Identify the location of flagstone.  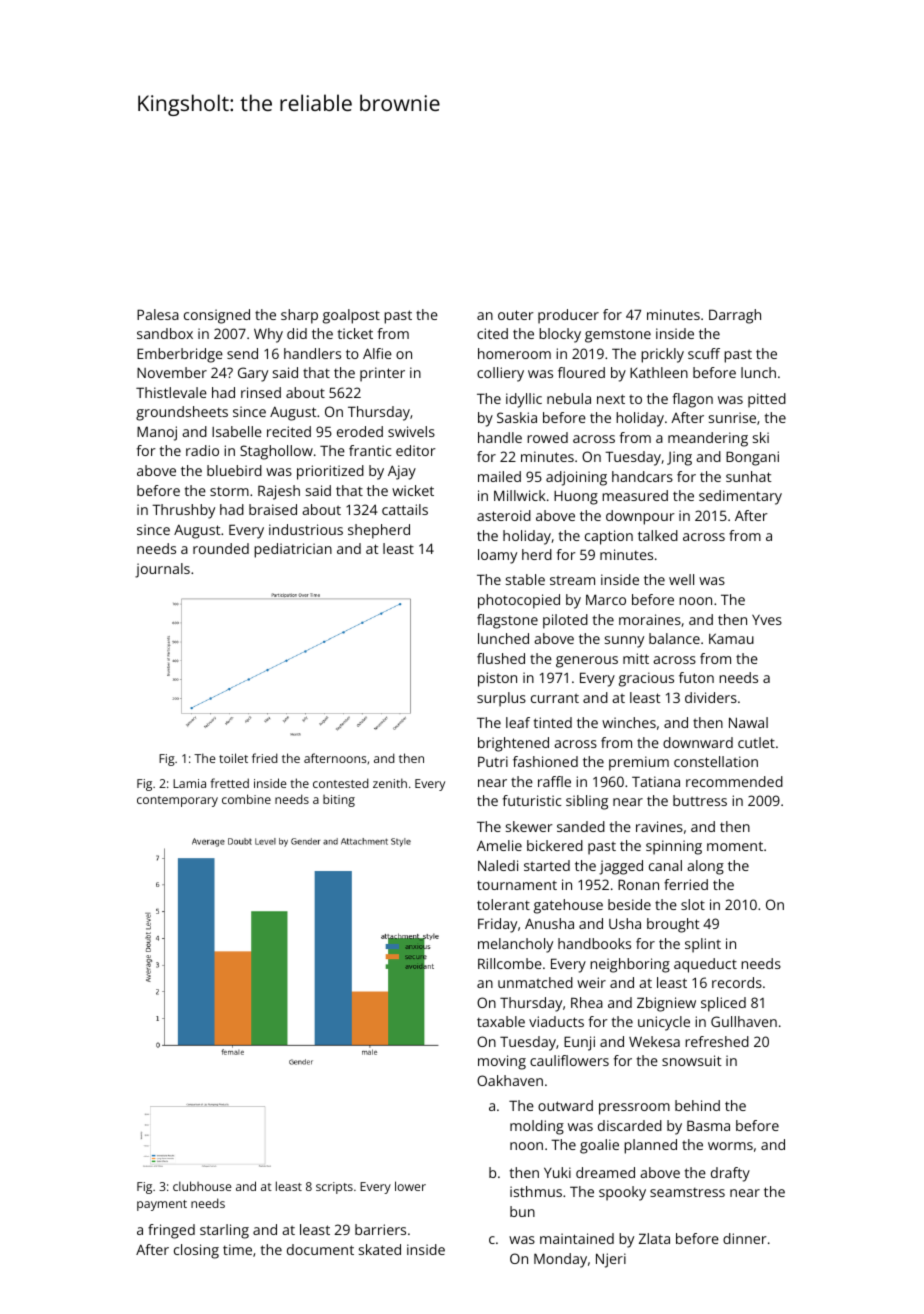
(507, 621).
